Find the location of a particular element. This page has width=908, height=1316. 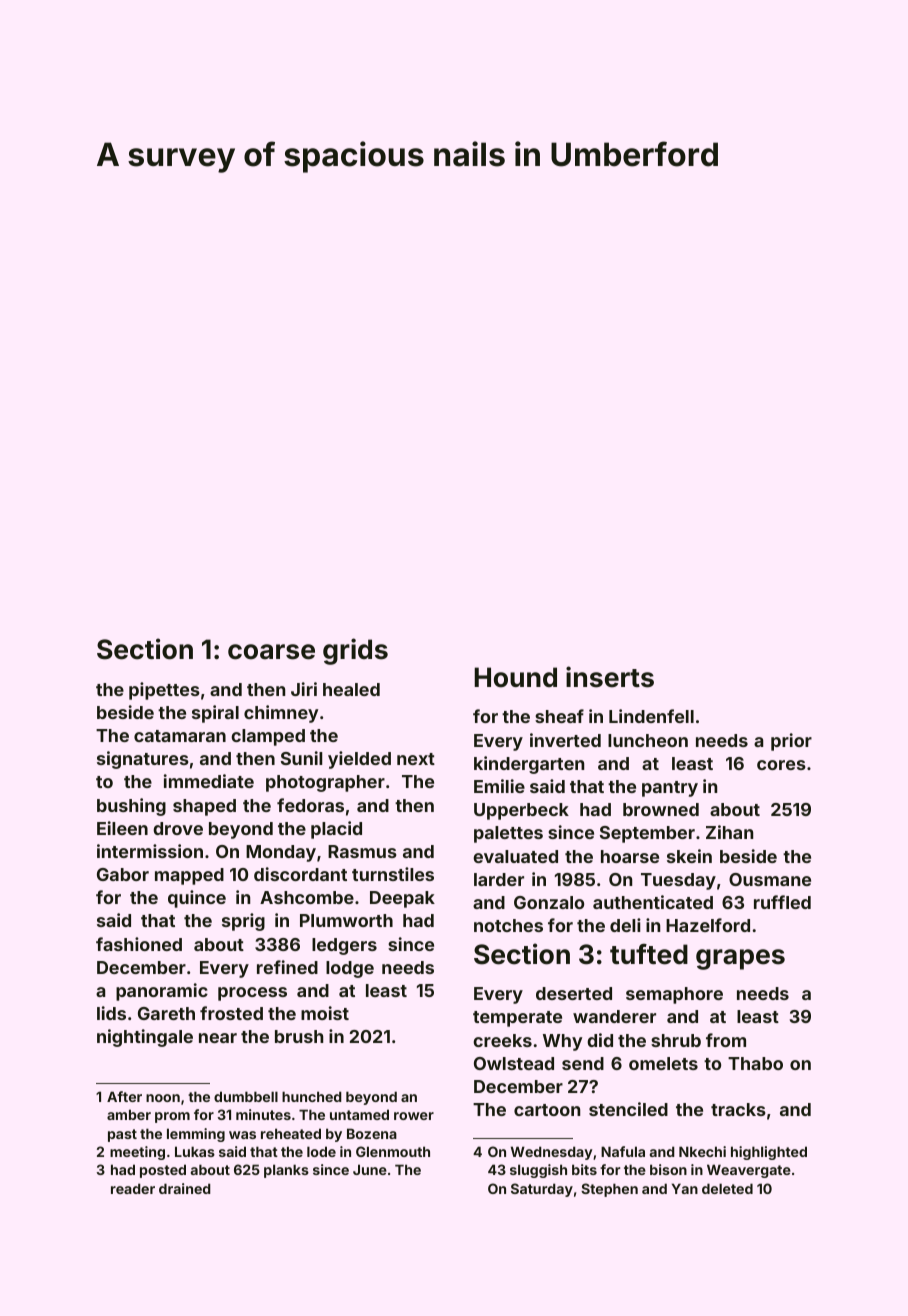

inserts is located at coordinates (610, 677).
